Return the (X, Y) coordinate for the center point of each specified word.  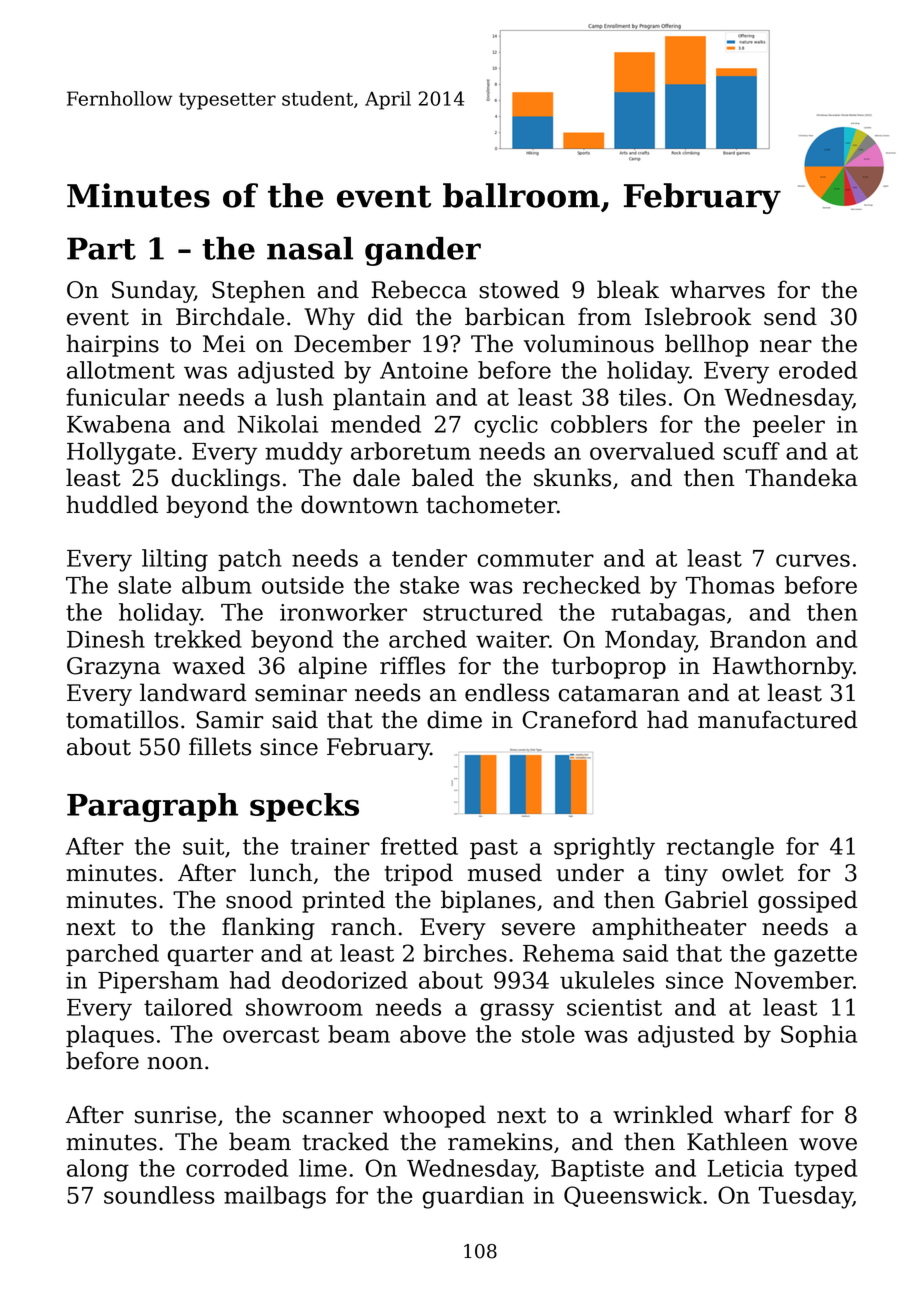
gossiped (808, 901)
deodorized (345, 980)
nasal (310, 248)
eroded (818, 370)
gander (423, 251)
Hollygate (121, 453)
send (790, 316)
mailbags (275, 1197)
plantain (379, 399)
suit (203, 846)
